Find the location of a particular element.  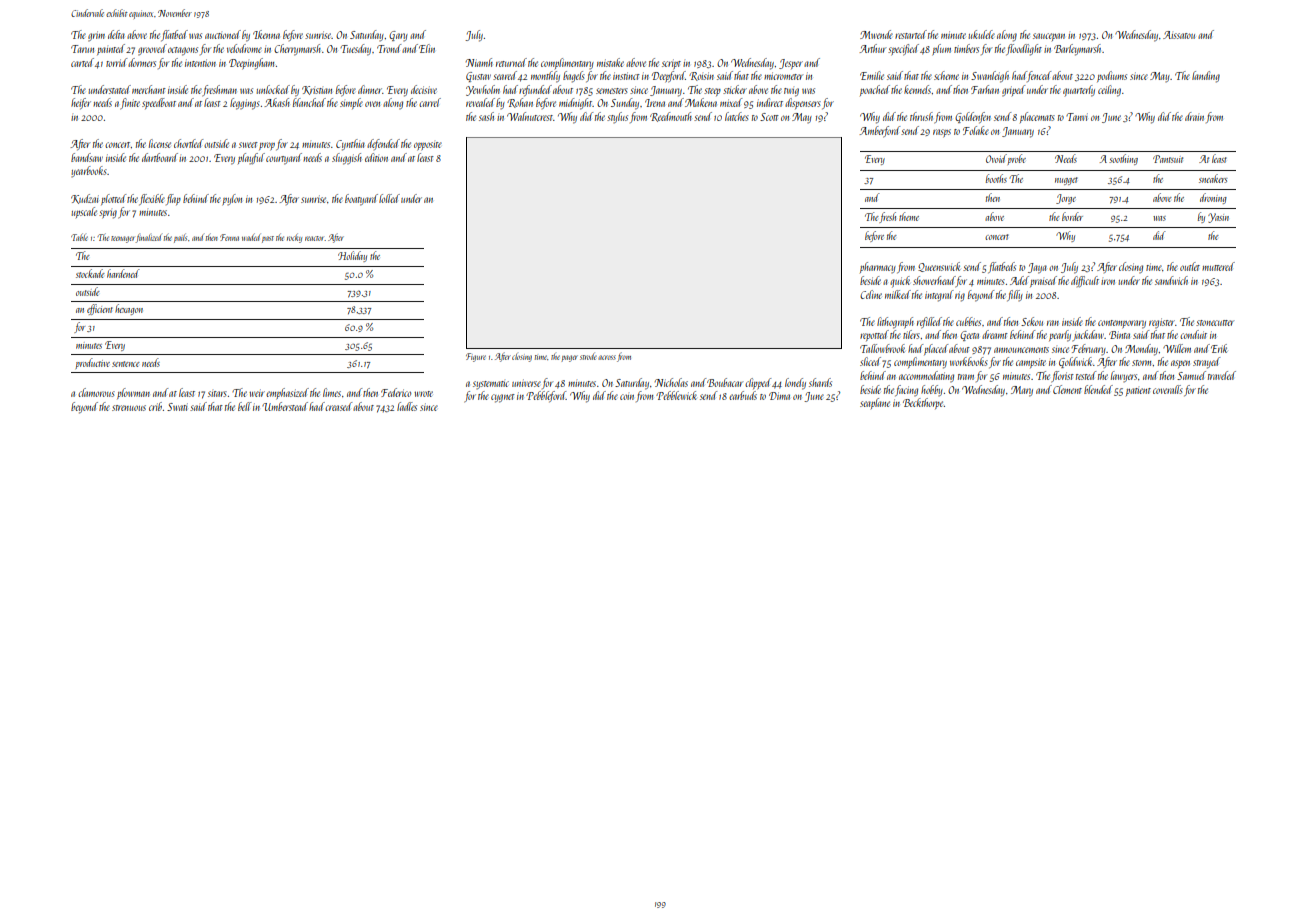

showerhead is located at coordinates (934, 281).
